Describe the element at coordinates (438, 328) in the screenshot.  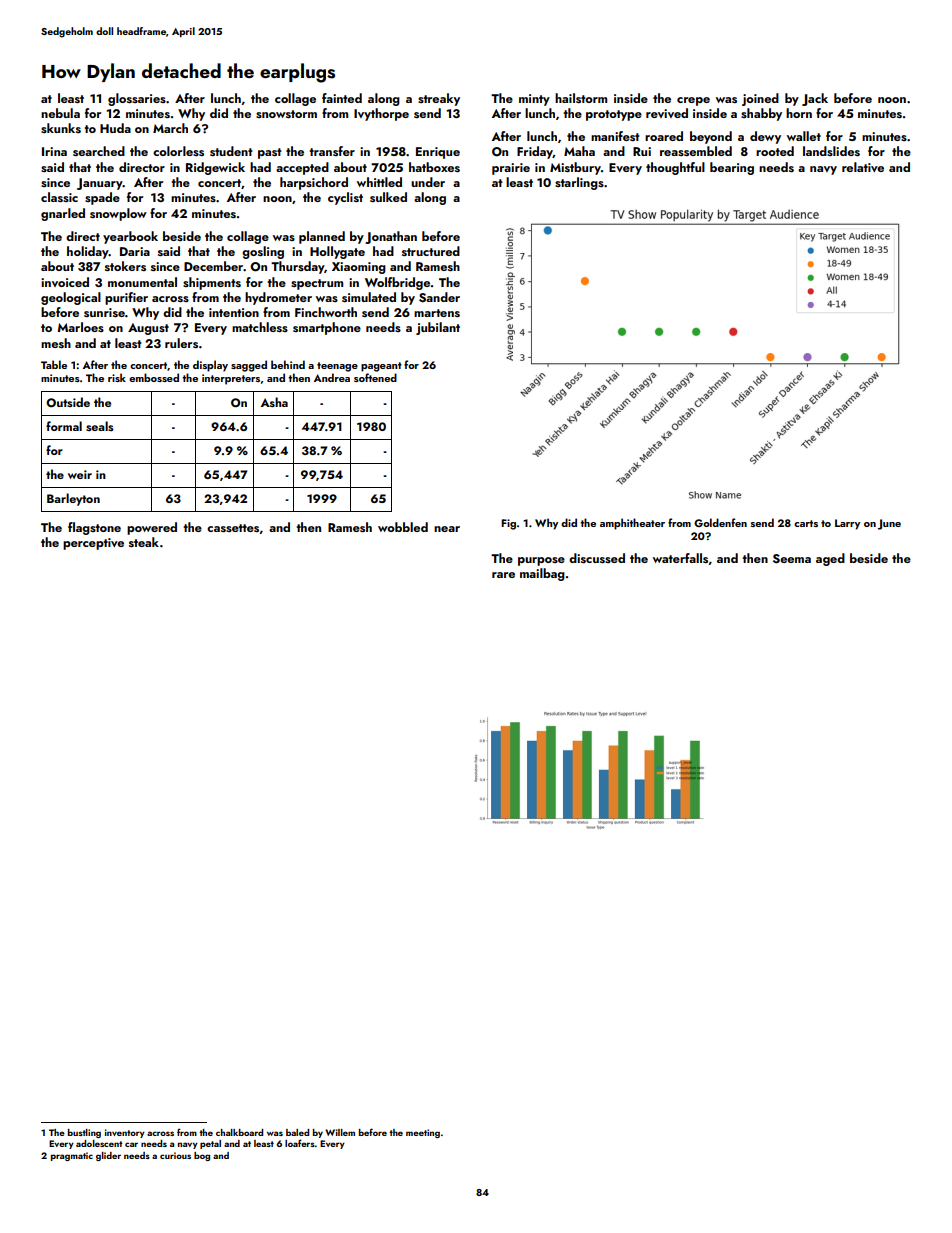
I see `jubilant` at that location.
